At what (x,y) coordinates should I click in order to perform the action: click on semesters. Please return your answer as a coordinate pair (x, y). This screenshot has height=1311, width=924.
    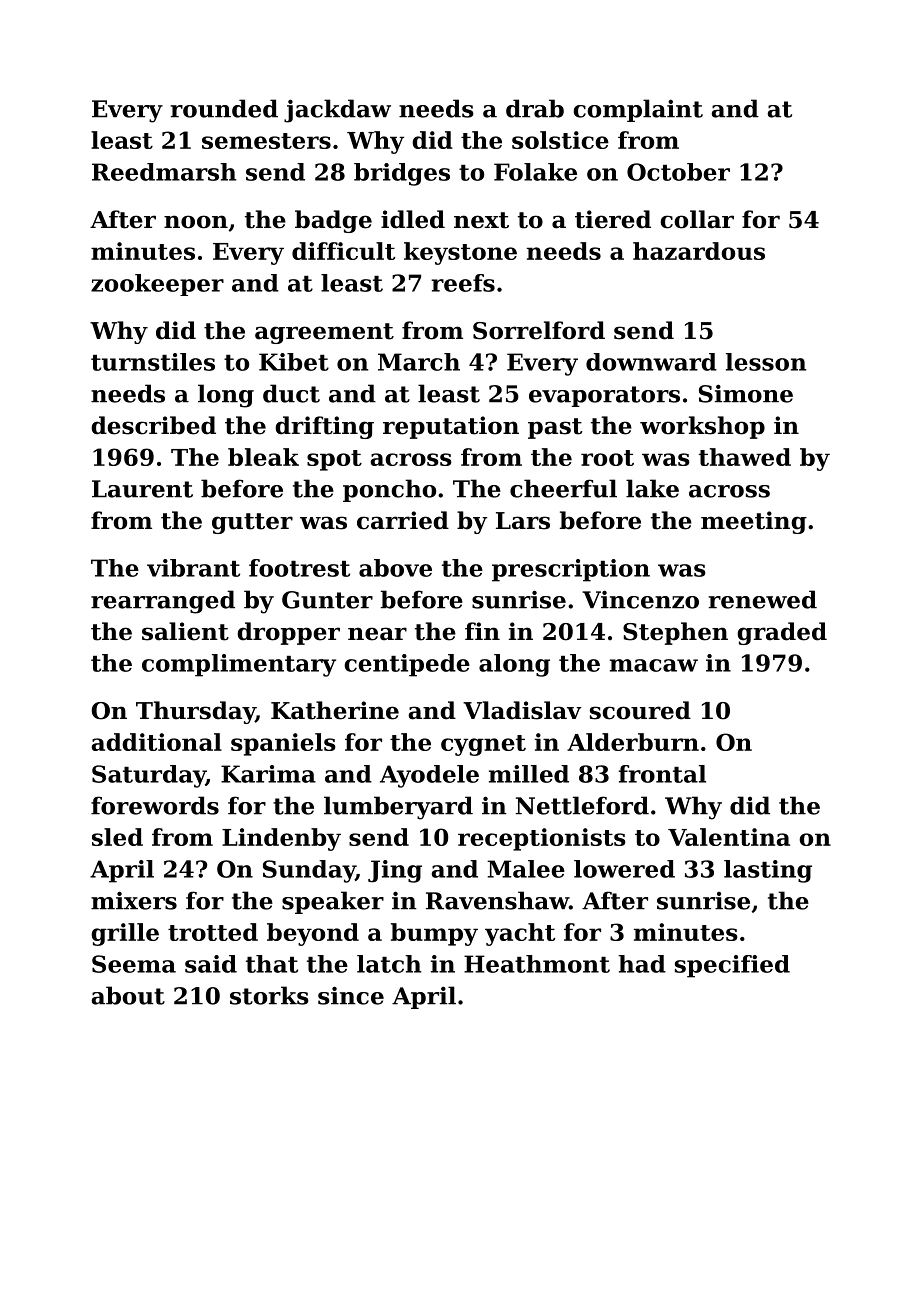
    Looking at the image, I should click on (266, 141).
